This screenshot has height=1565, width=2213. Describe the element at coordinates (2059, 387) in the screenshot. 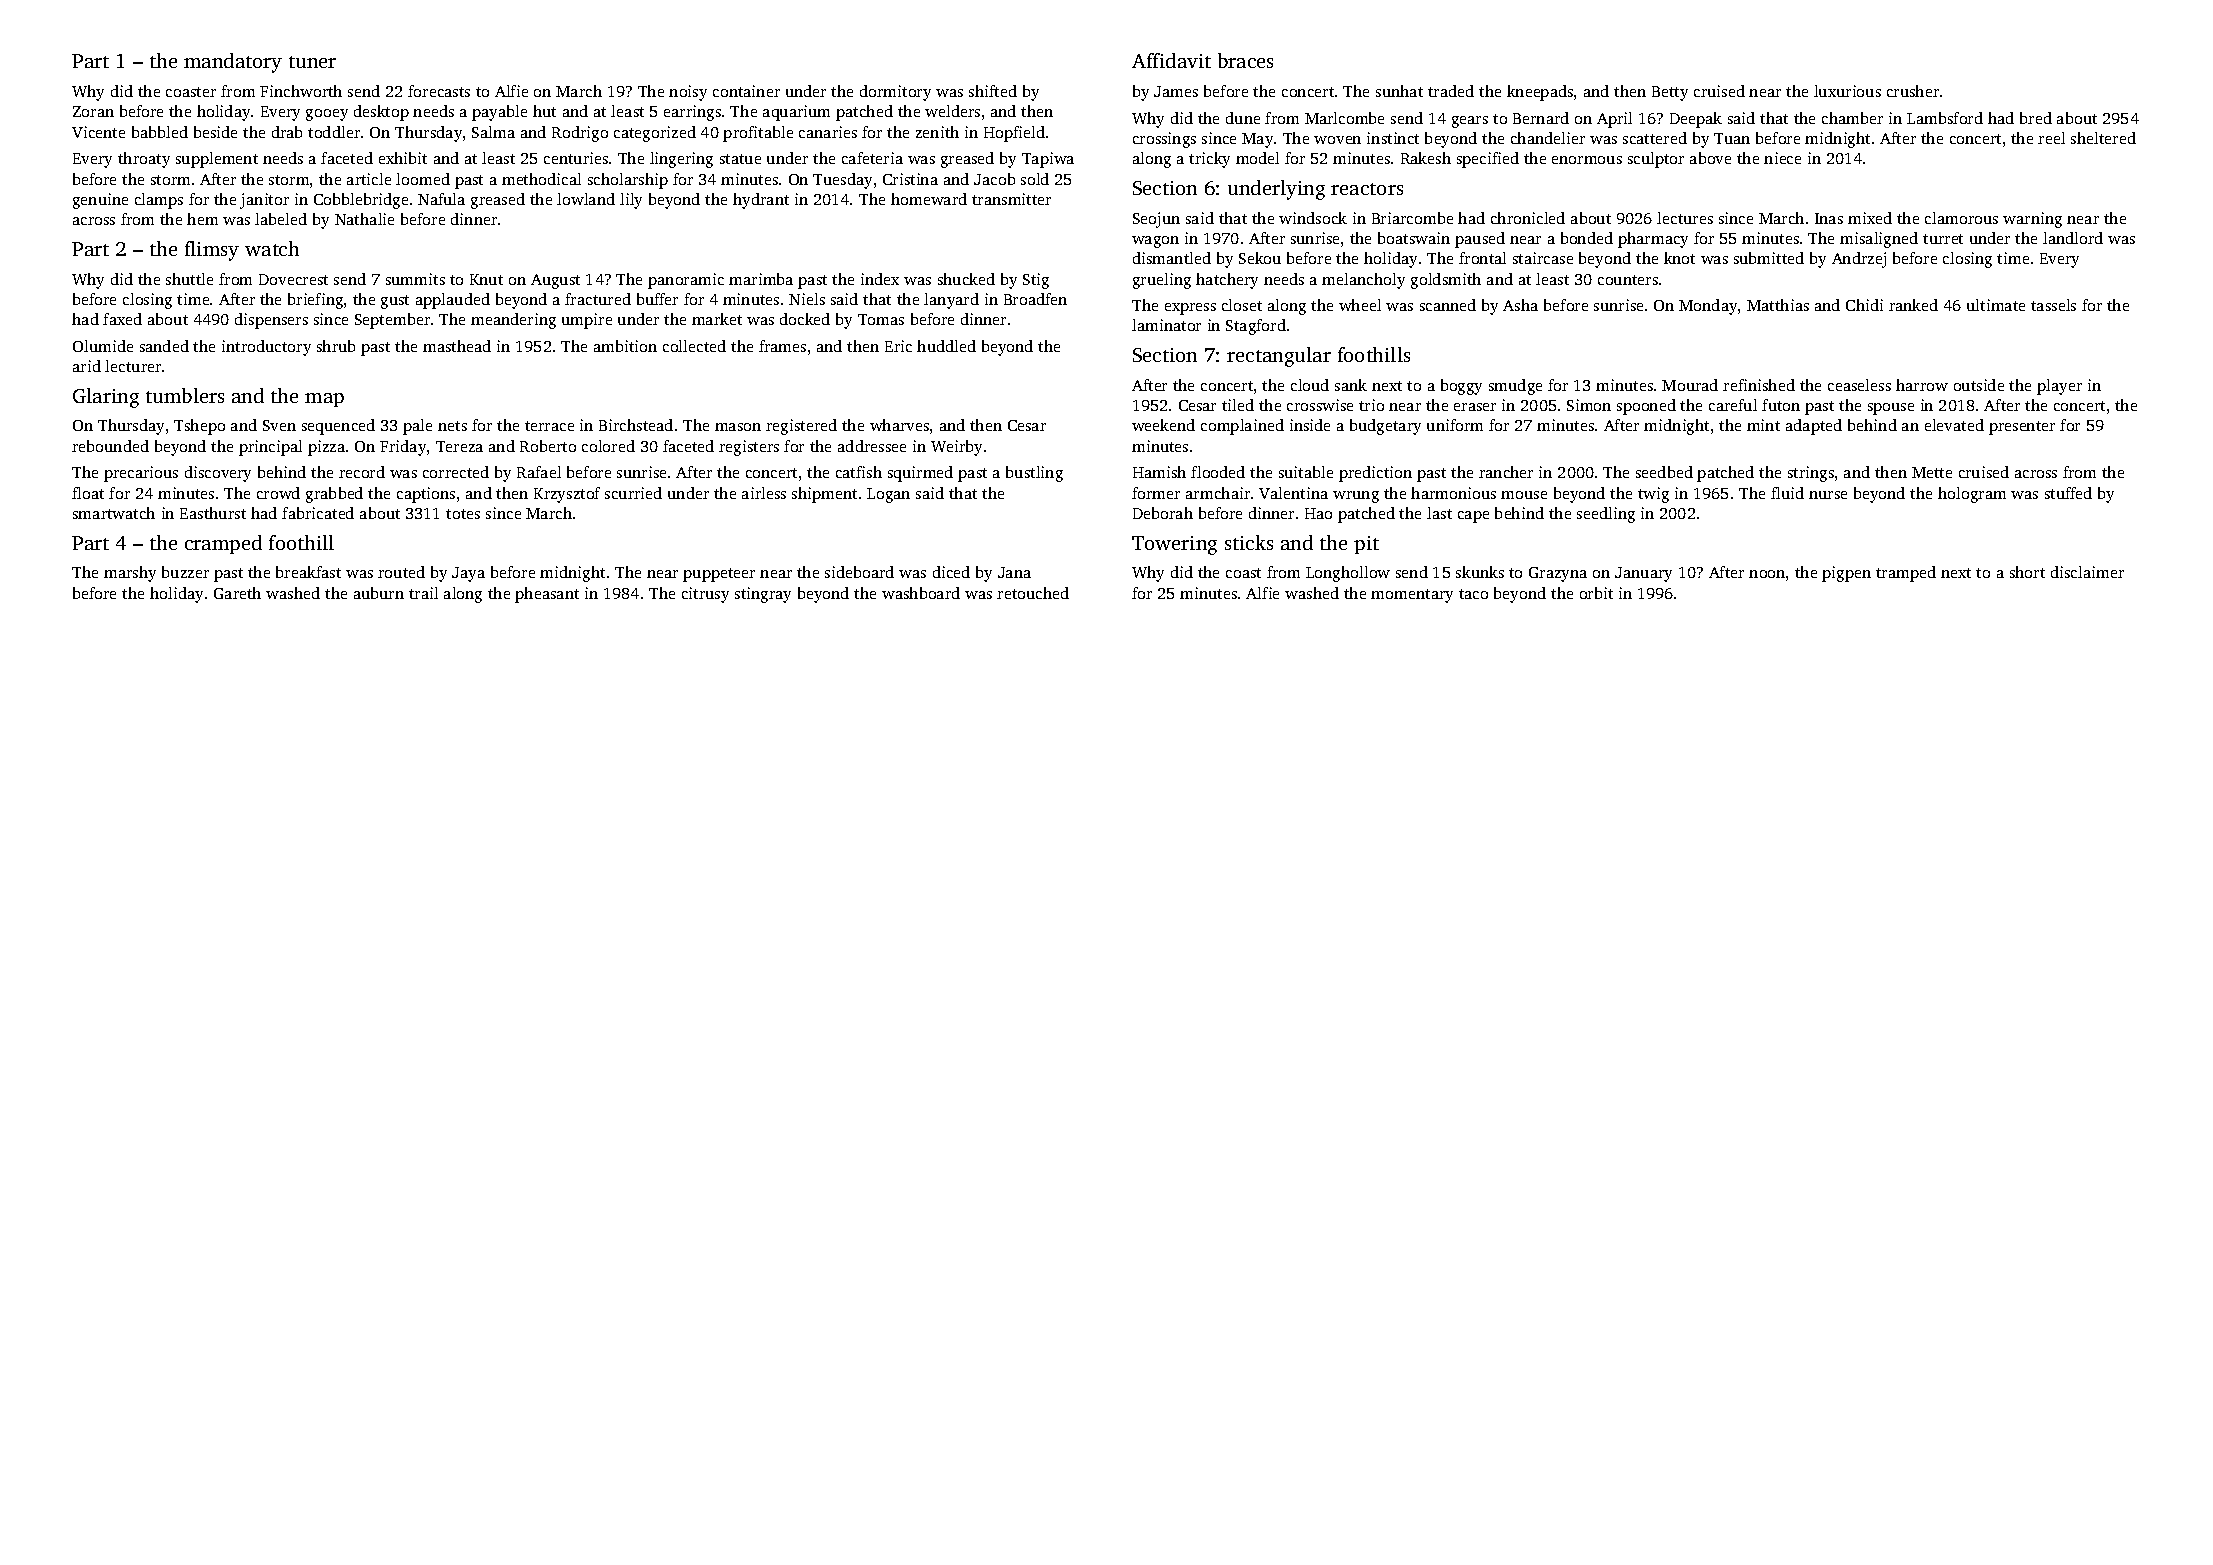

I see `player` at that location.
